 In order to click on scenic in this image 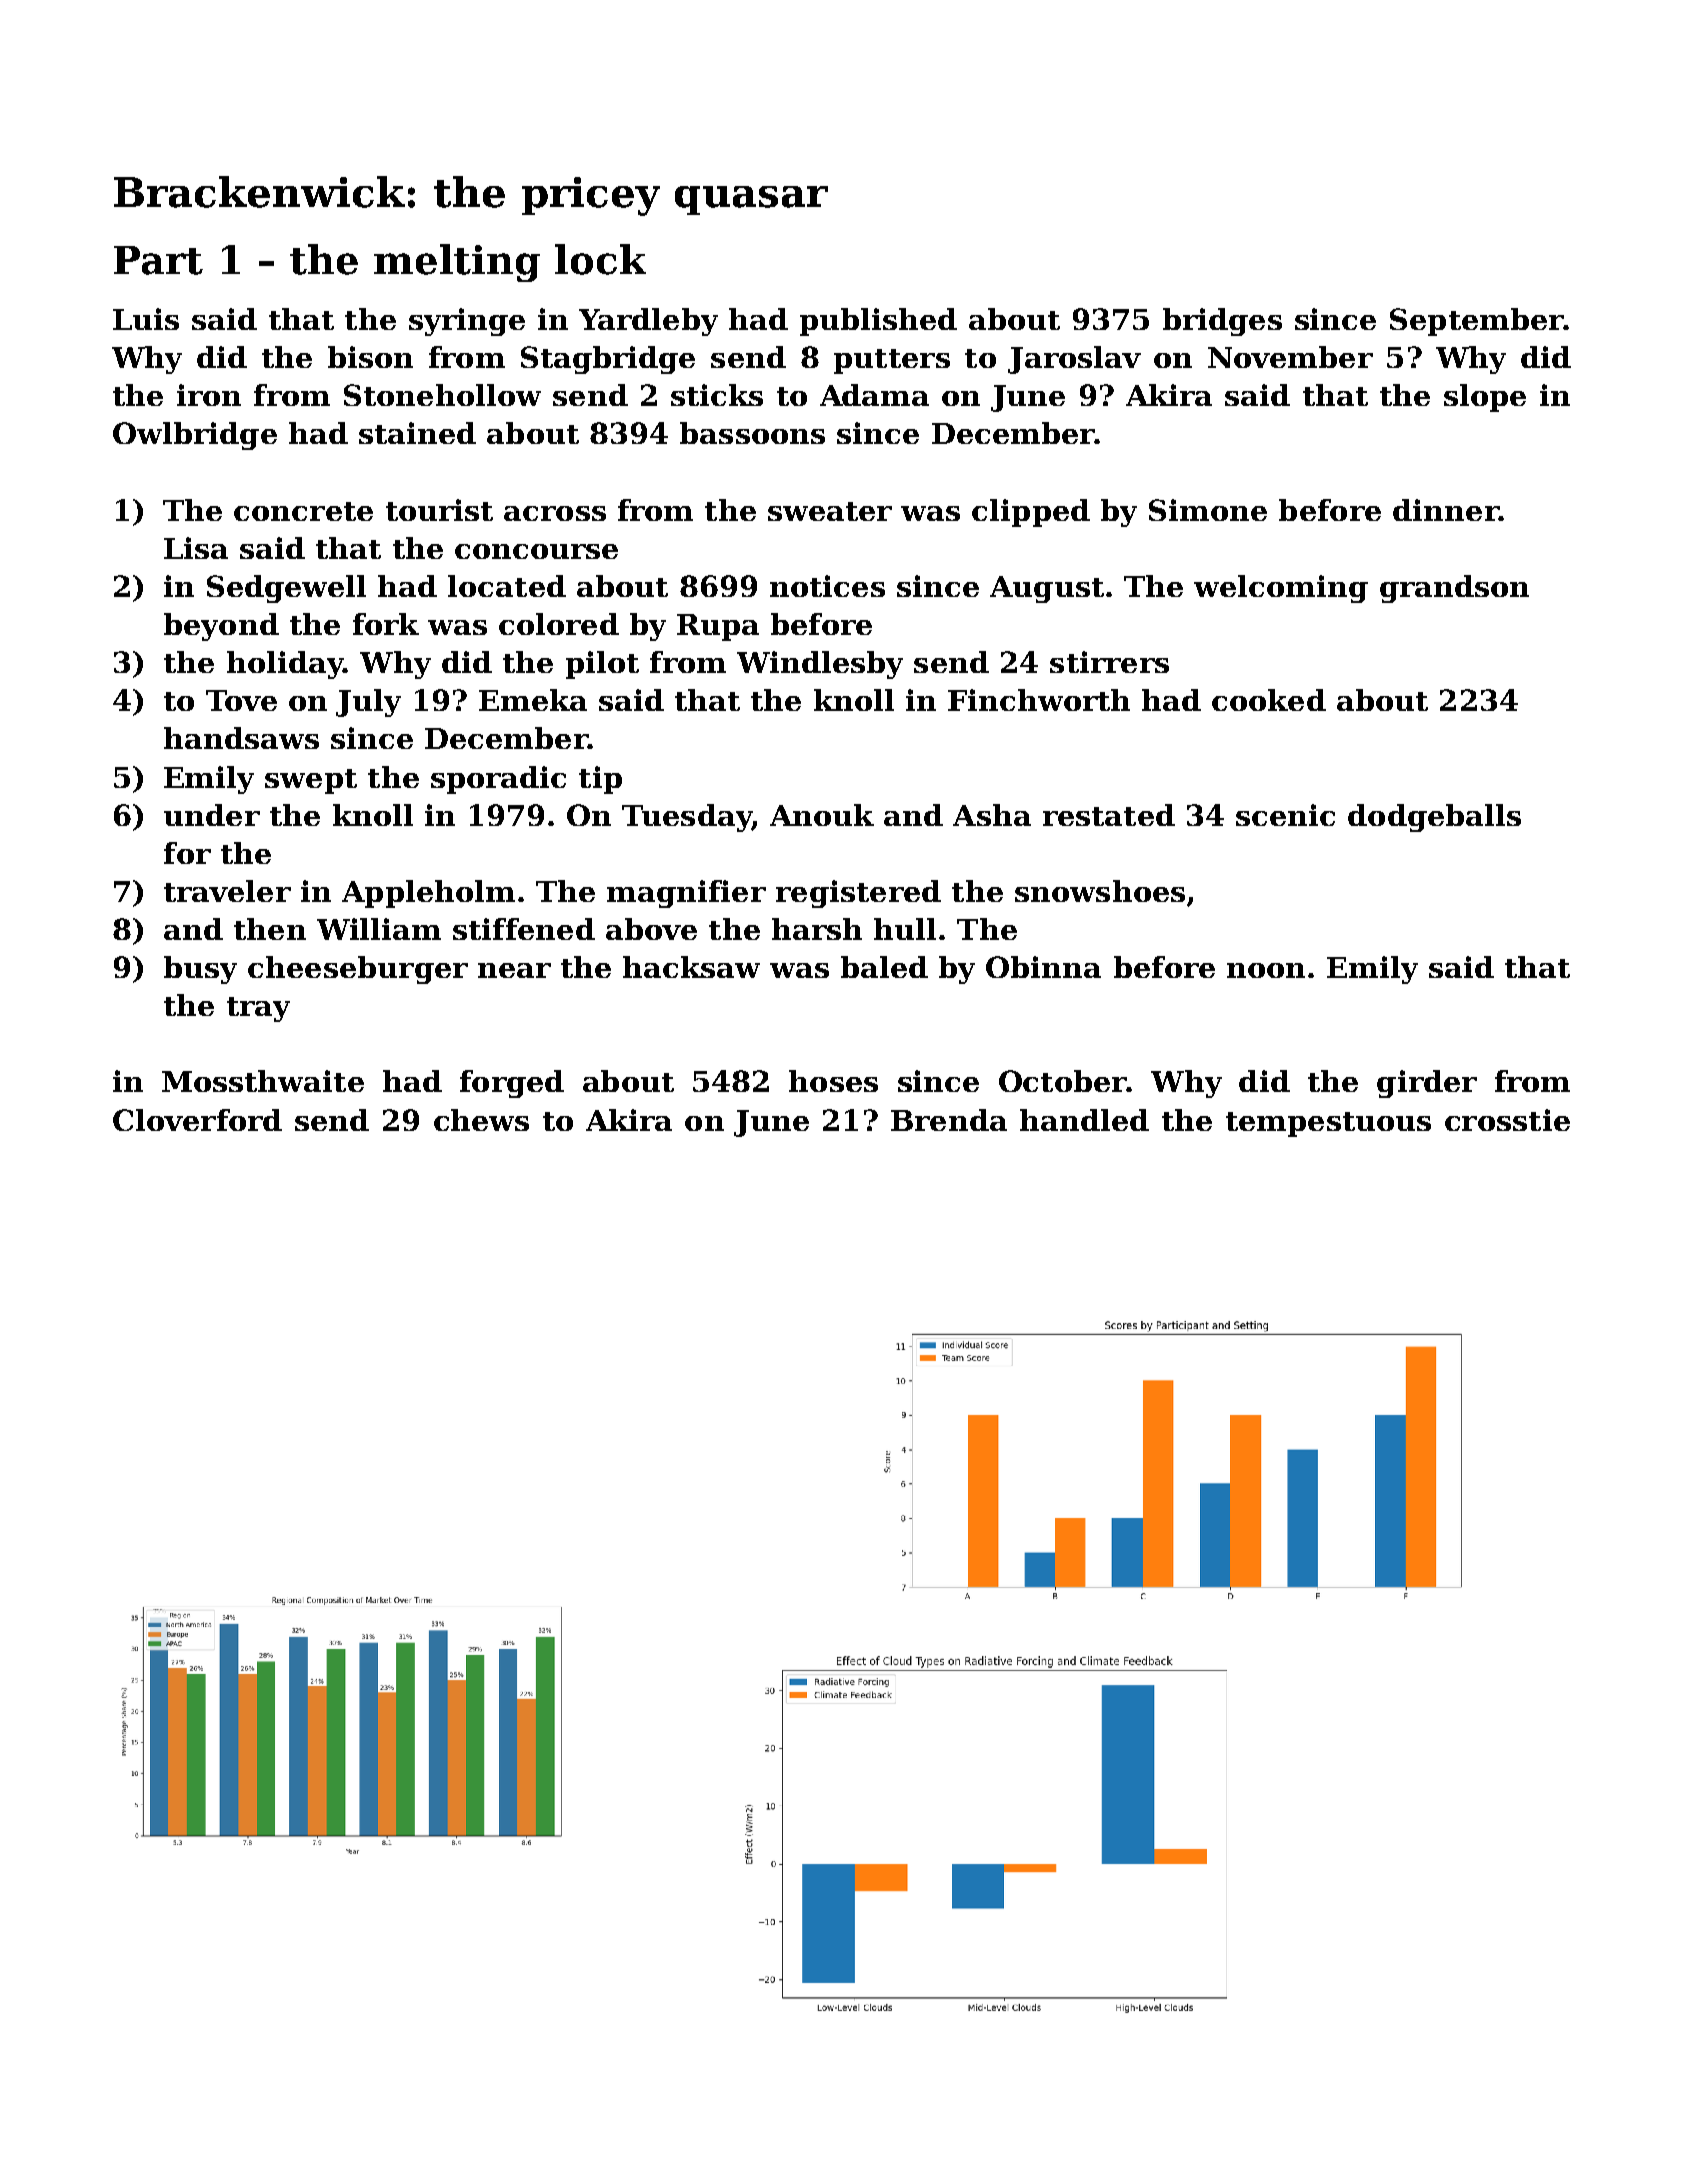, I will do `click(1285, 815)`.
